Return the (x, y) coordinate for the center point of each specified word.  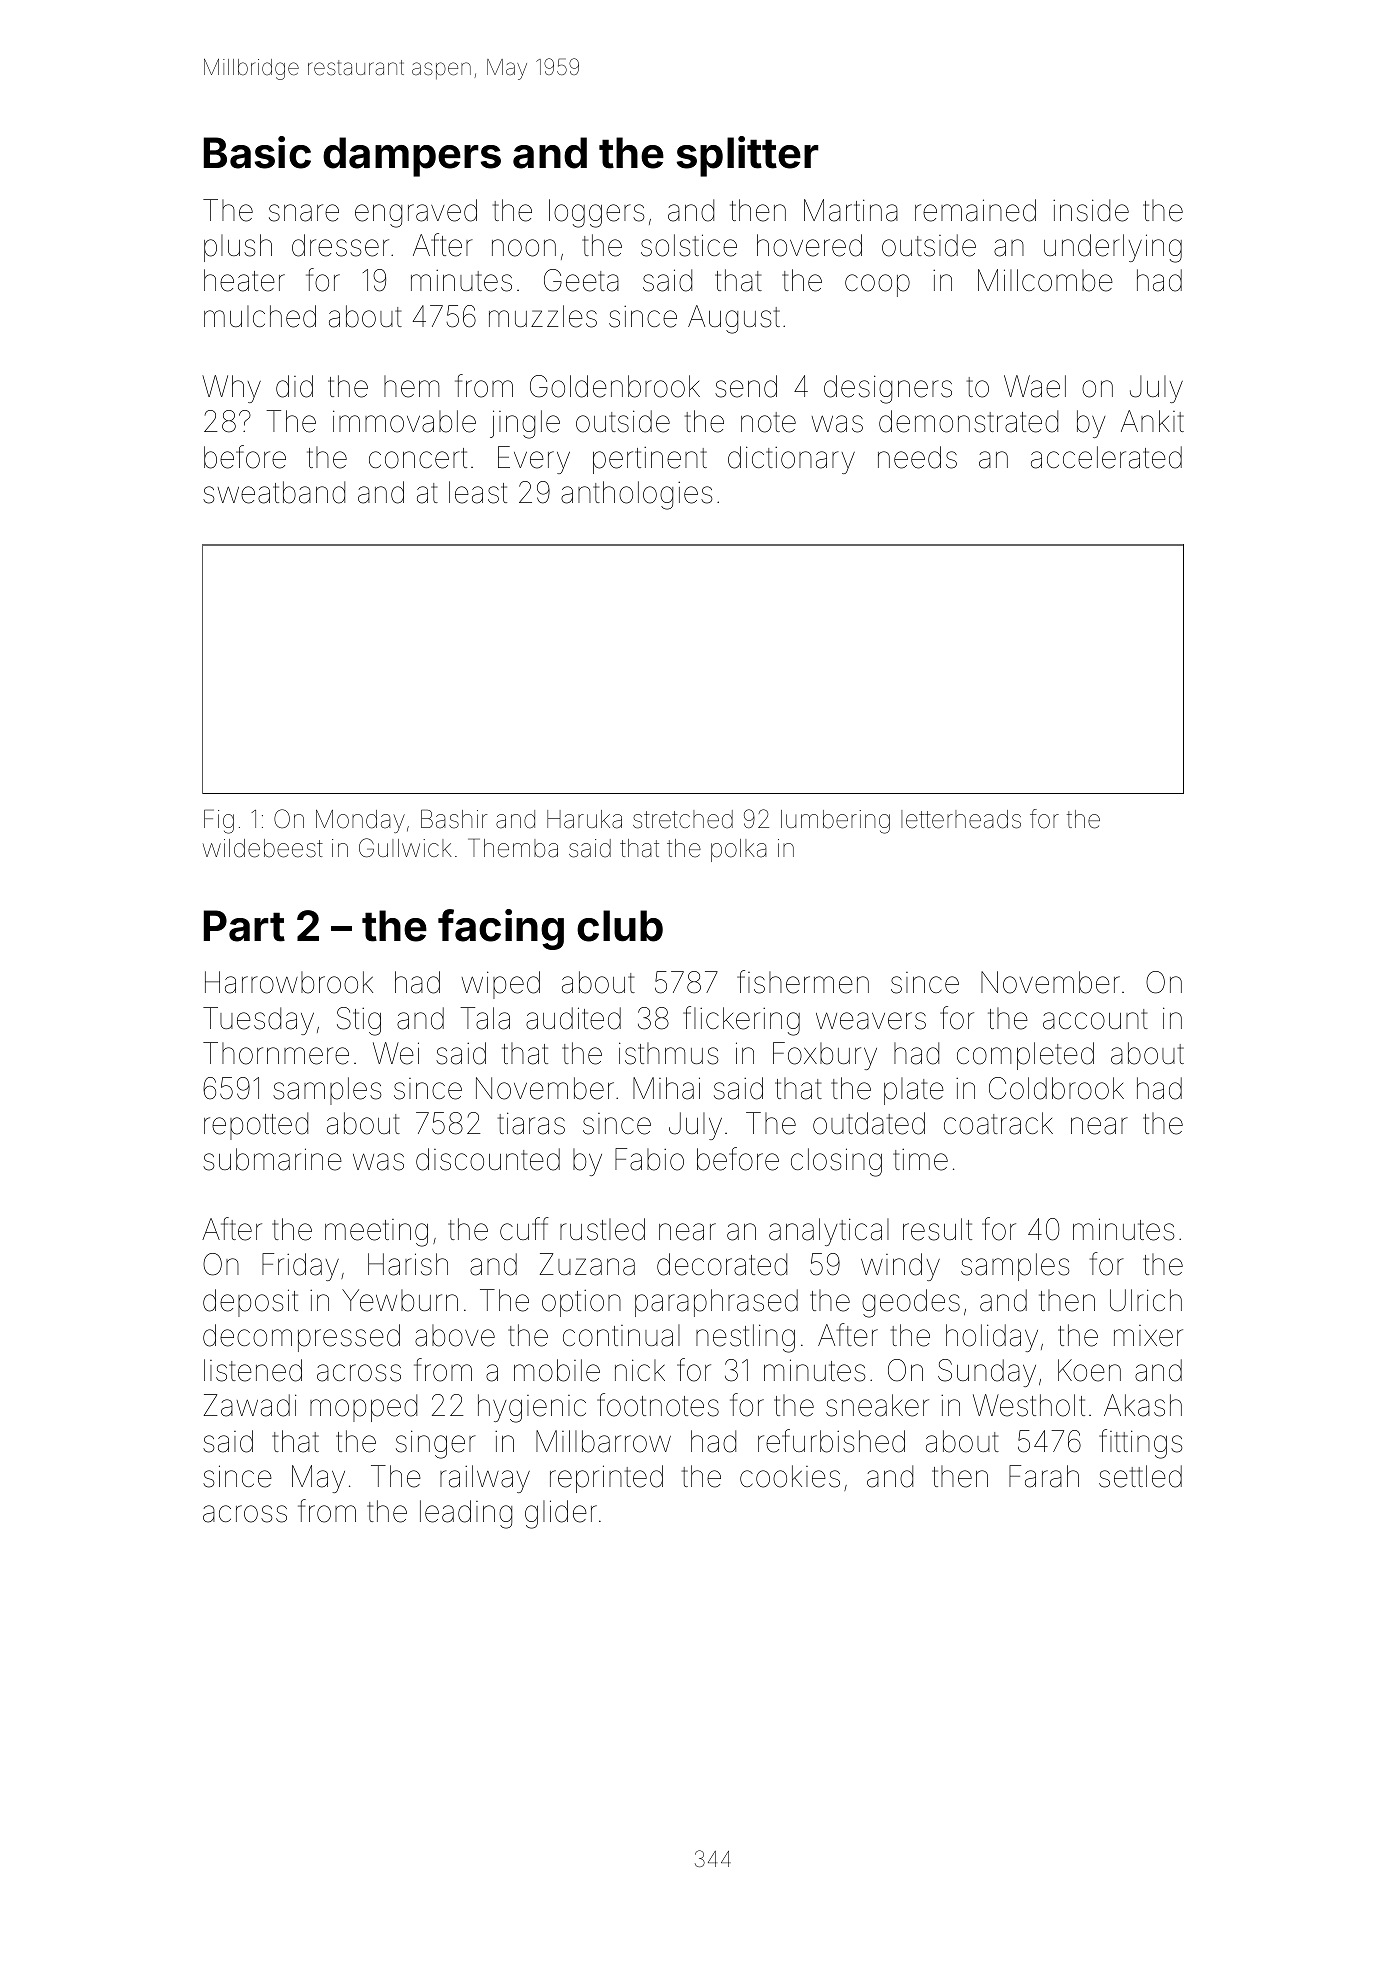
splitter (748, 156)
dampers (412, 157)
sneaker (877, 1405)
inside (1091, 210)
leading (466, 1514)
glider (561, 1514)
